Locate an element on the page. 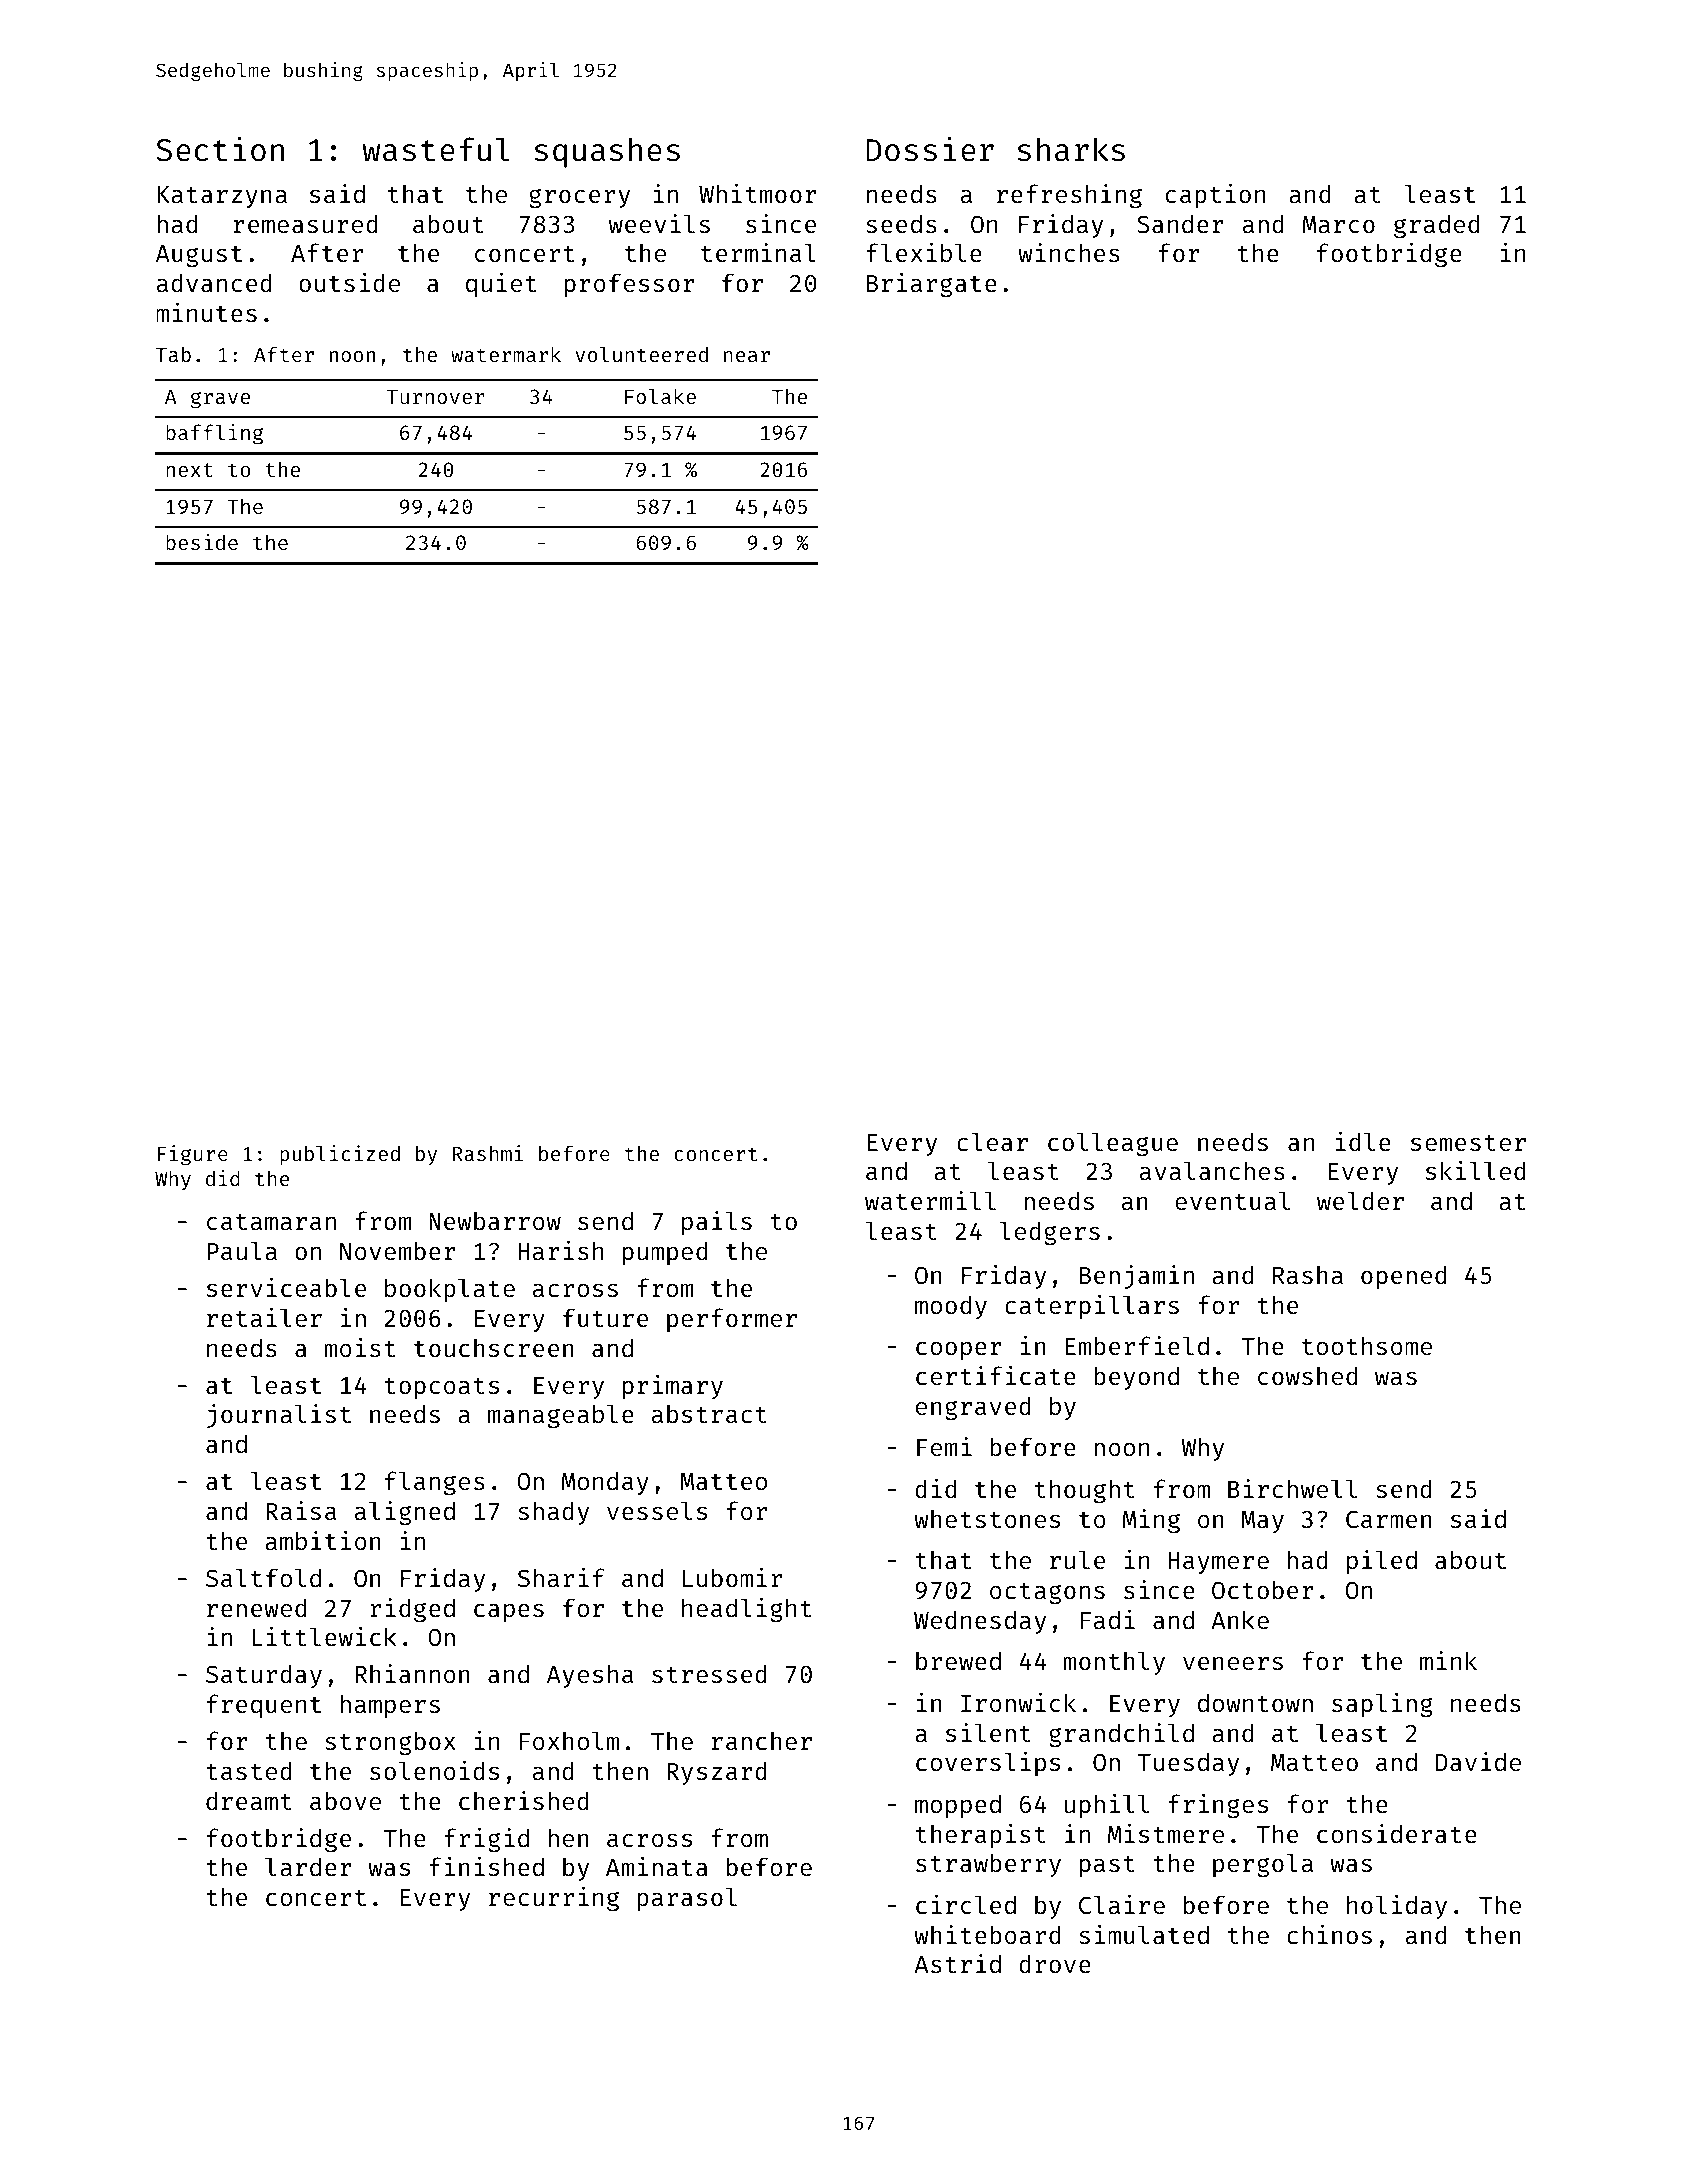 The image size is (1683, 2178). beside is located at coordinates (202, 542).
